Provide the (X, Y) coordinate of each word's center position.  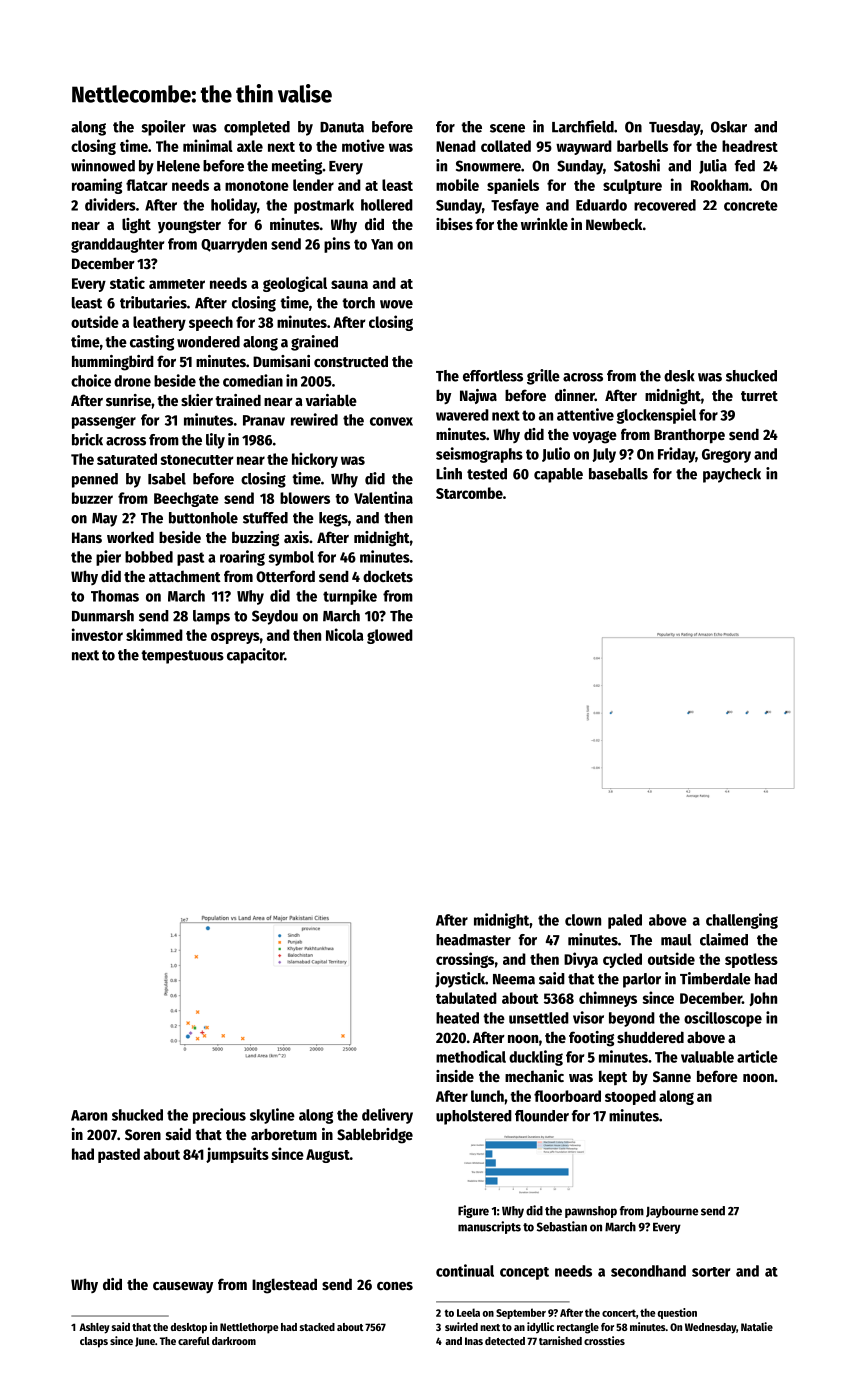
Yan (382, 244)
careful (194, 1341)
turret (759, 396)
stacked (317, 1327)
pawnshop (591, 1212)
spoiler (164, 128)
